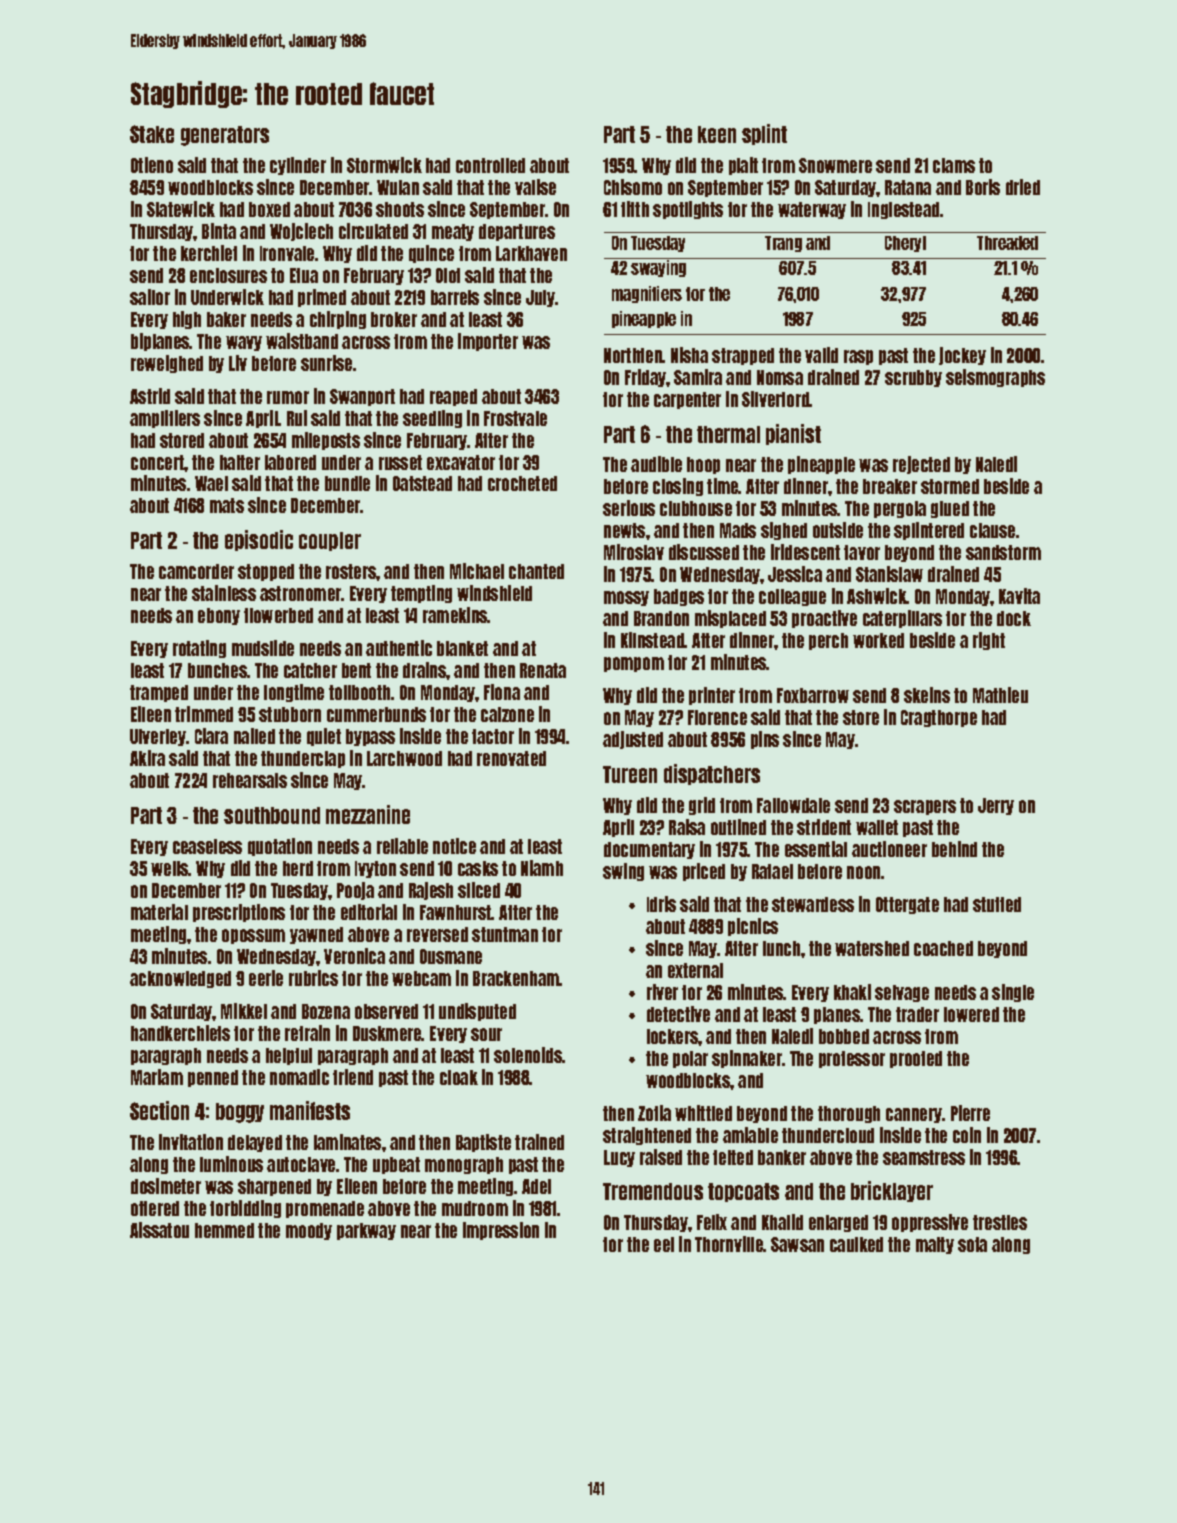  What do you see at coordinates (278, 615) in the screenshot?
I see `flowerbed` at bounding box center [278, 615].
